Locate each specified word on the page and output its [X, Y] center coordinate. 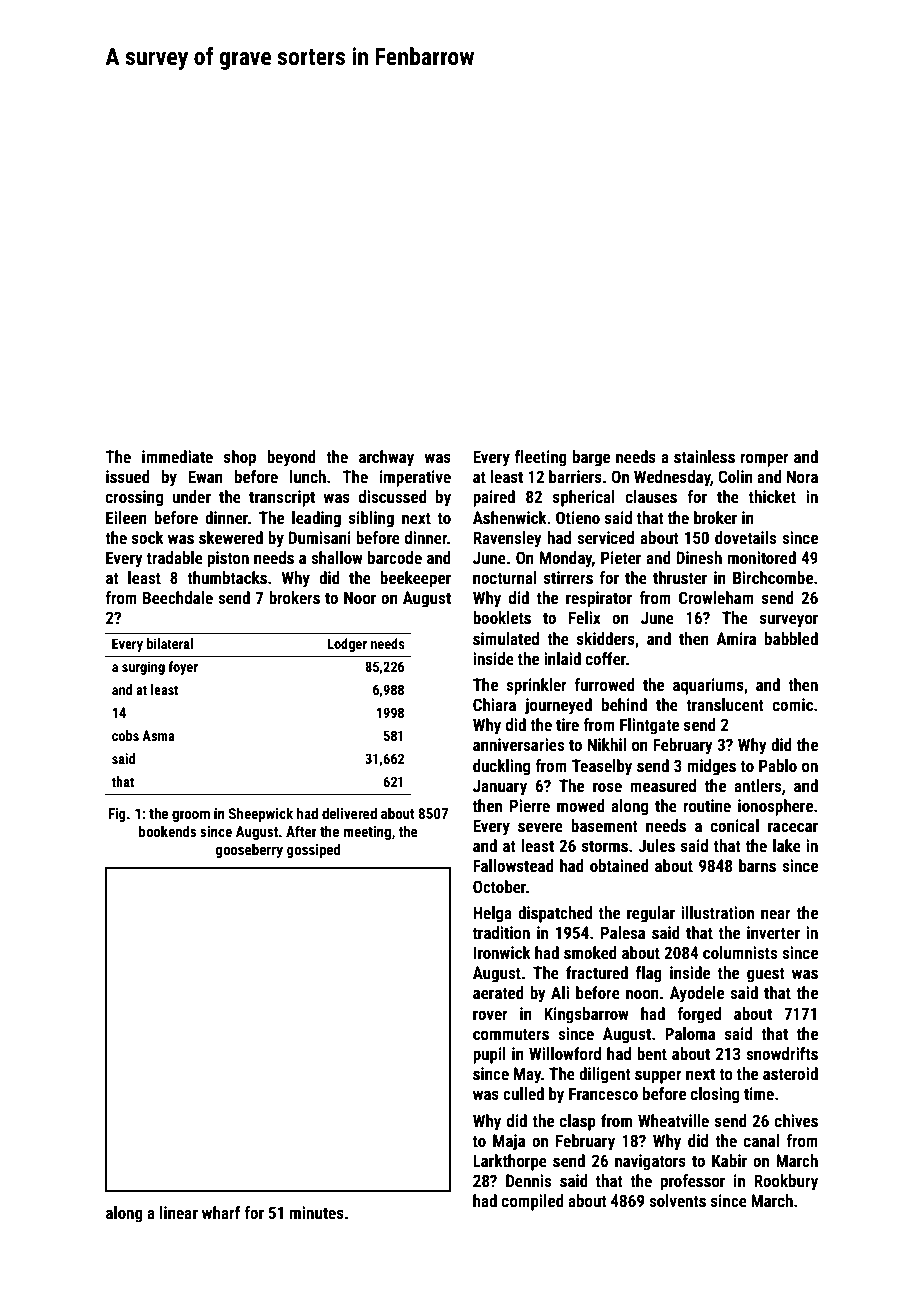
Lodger [347, 645]
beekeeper [415, 579]
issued [128, 476]
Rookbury [786, 1182]
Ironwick [502, 952]
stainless [704, 456]
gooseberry [249, 850]
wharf [221, 1212]
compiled [533, 1202]
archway [386, 458]
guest [766, 975]
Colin [735, 476]
